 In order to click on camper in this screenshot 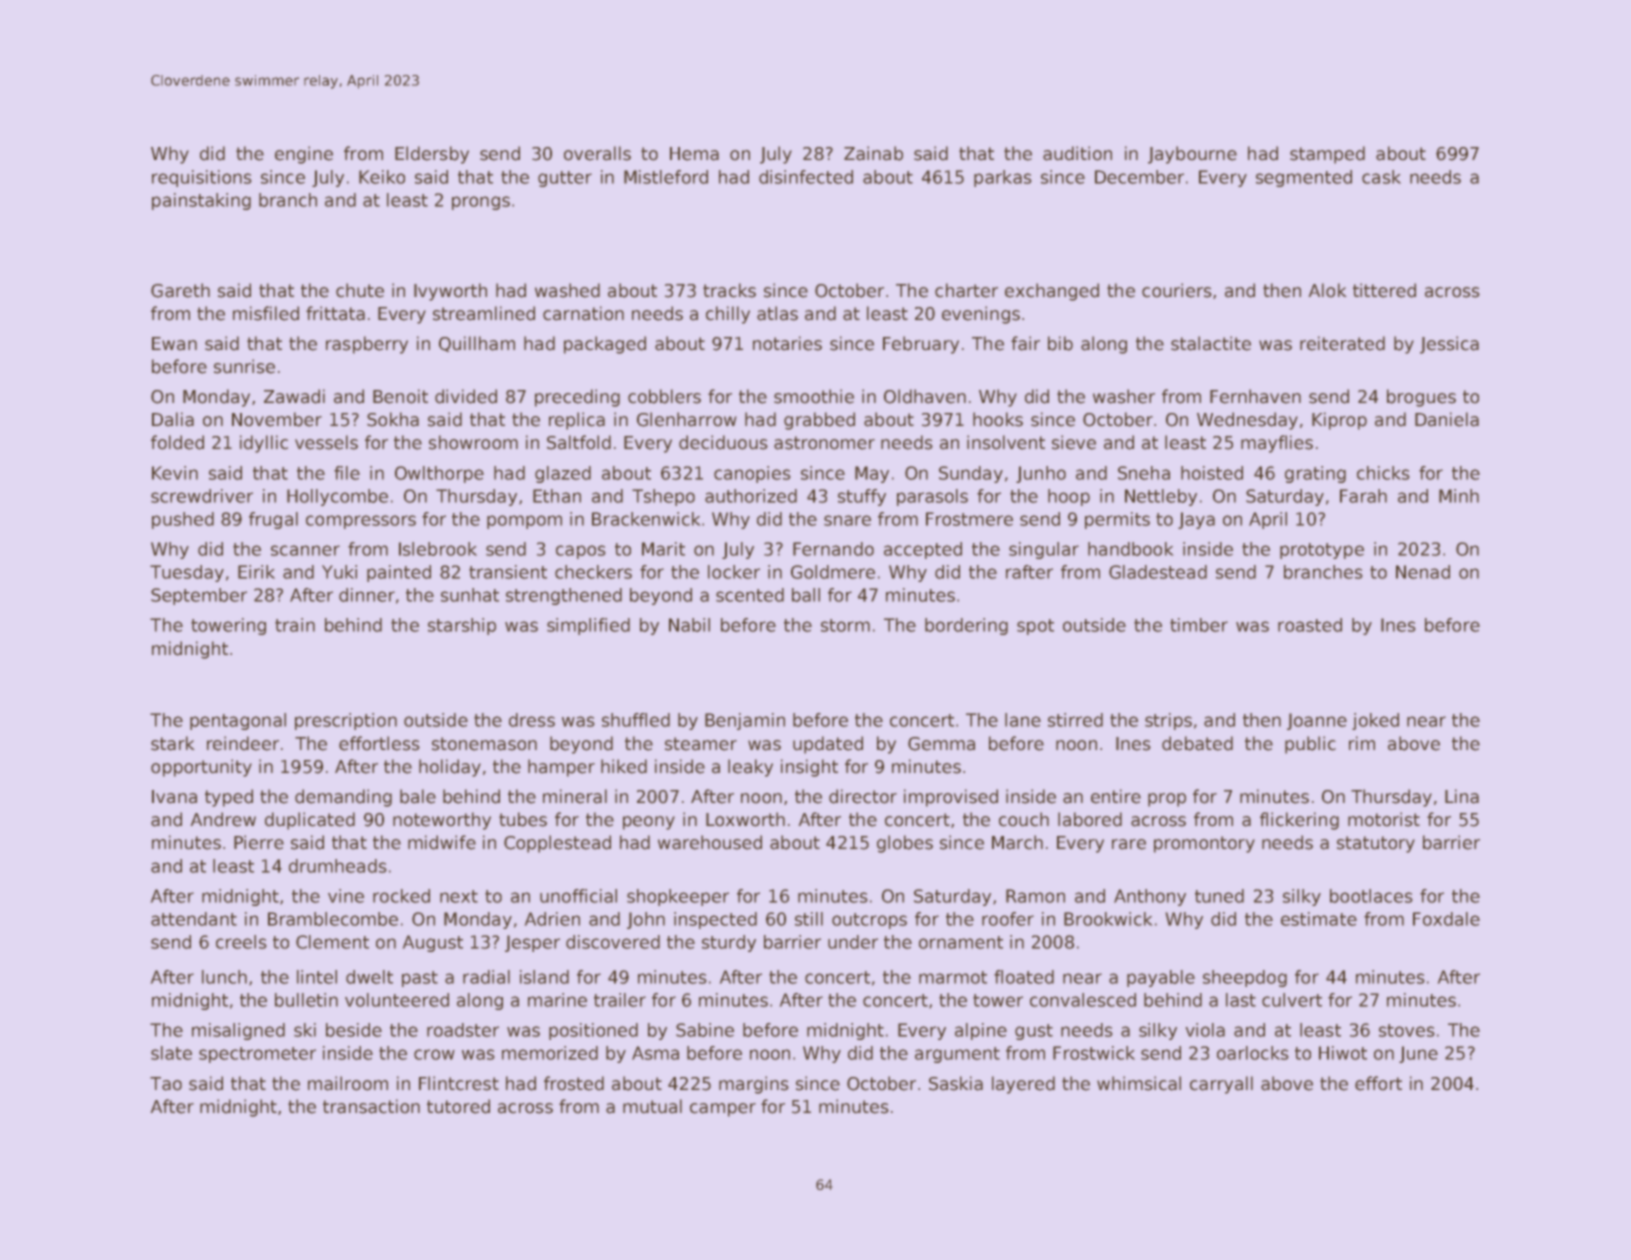, I will do `click(723, 1110)`.
